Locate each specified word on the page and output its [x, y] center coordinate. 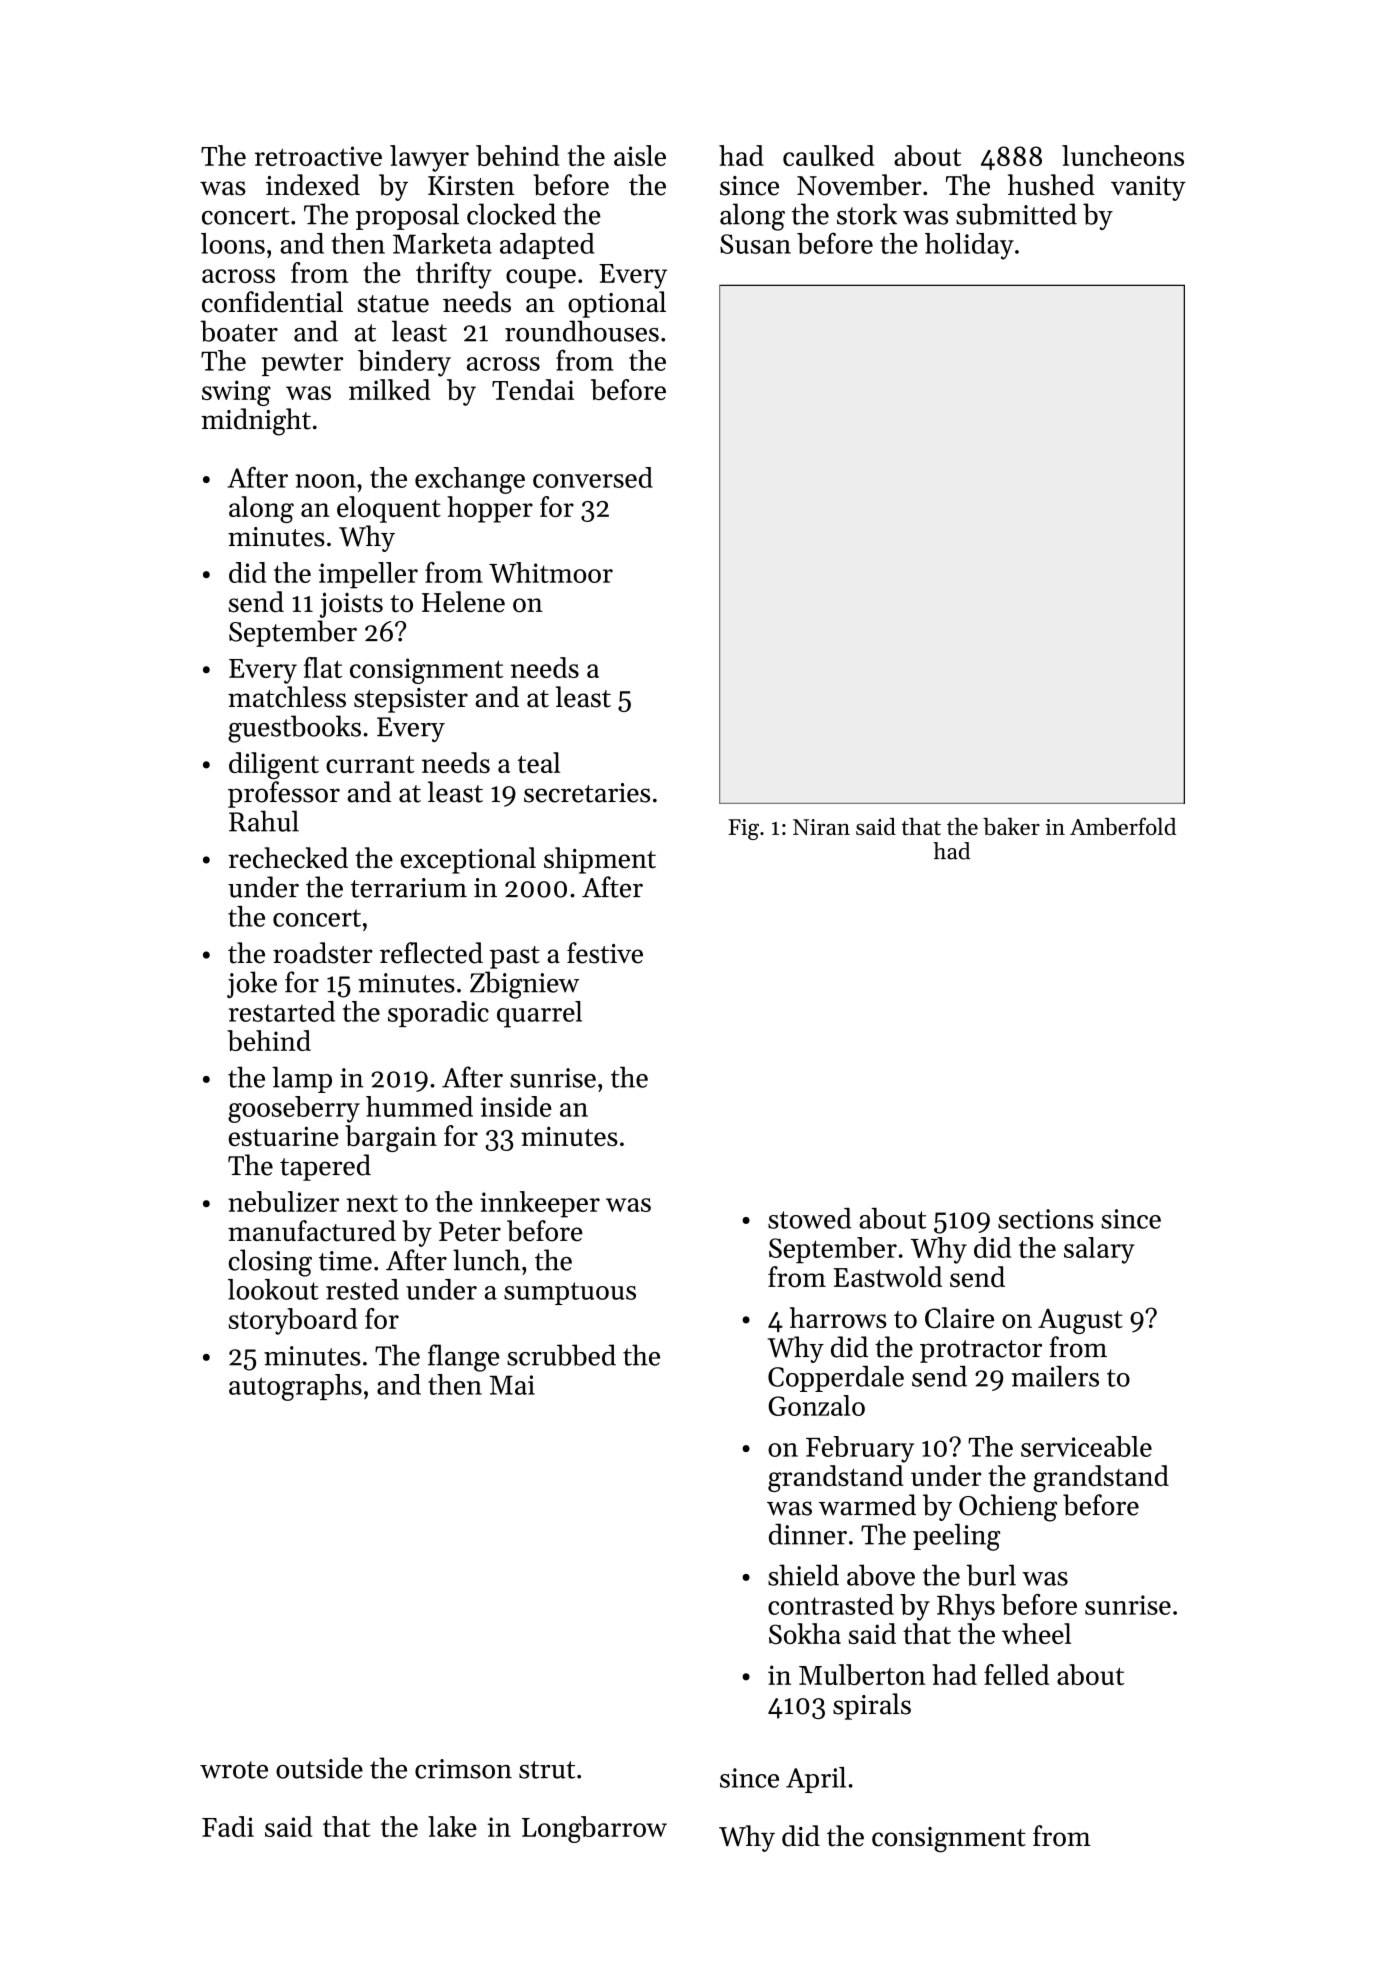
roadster [323, 953]
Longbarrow [594, 1829]
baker [1011, 826]
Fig [743, 829]
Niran [821, 827]
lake [452, 1826]
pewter [302, 364]
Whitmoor [551, 572]
